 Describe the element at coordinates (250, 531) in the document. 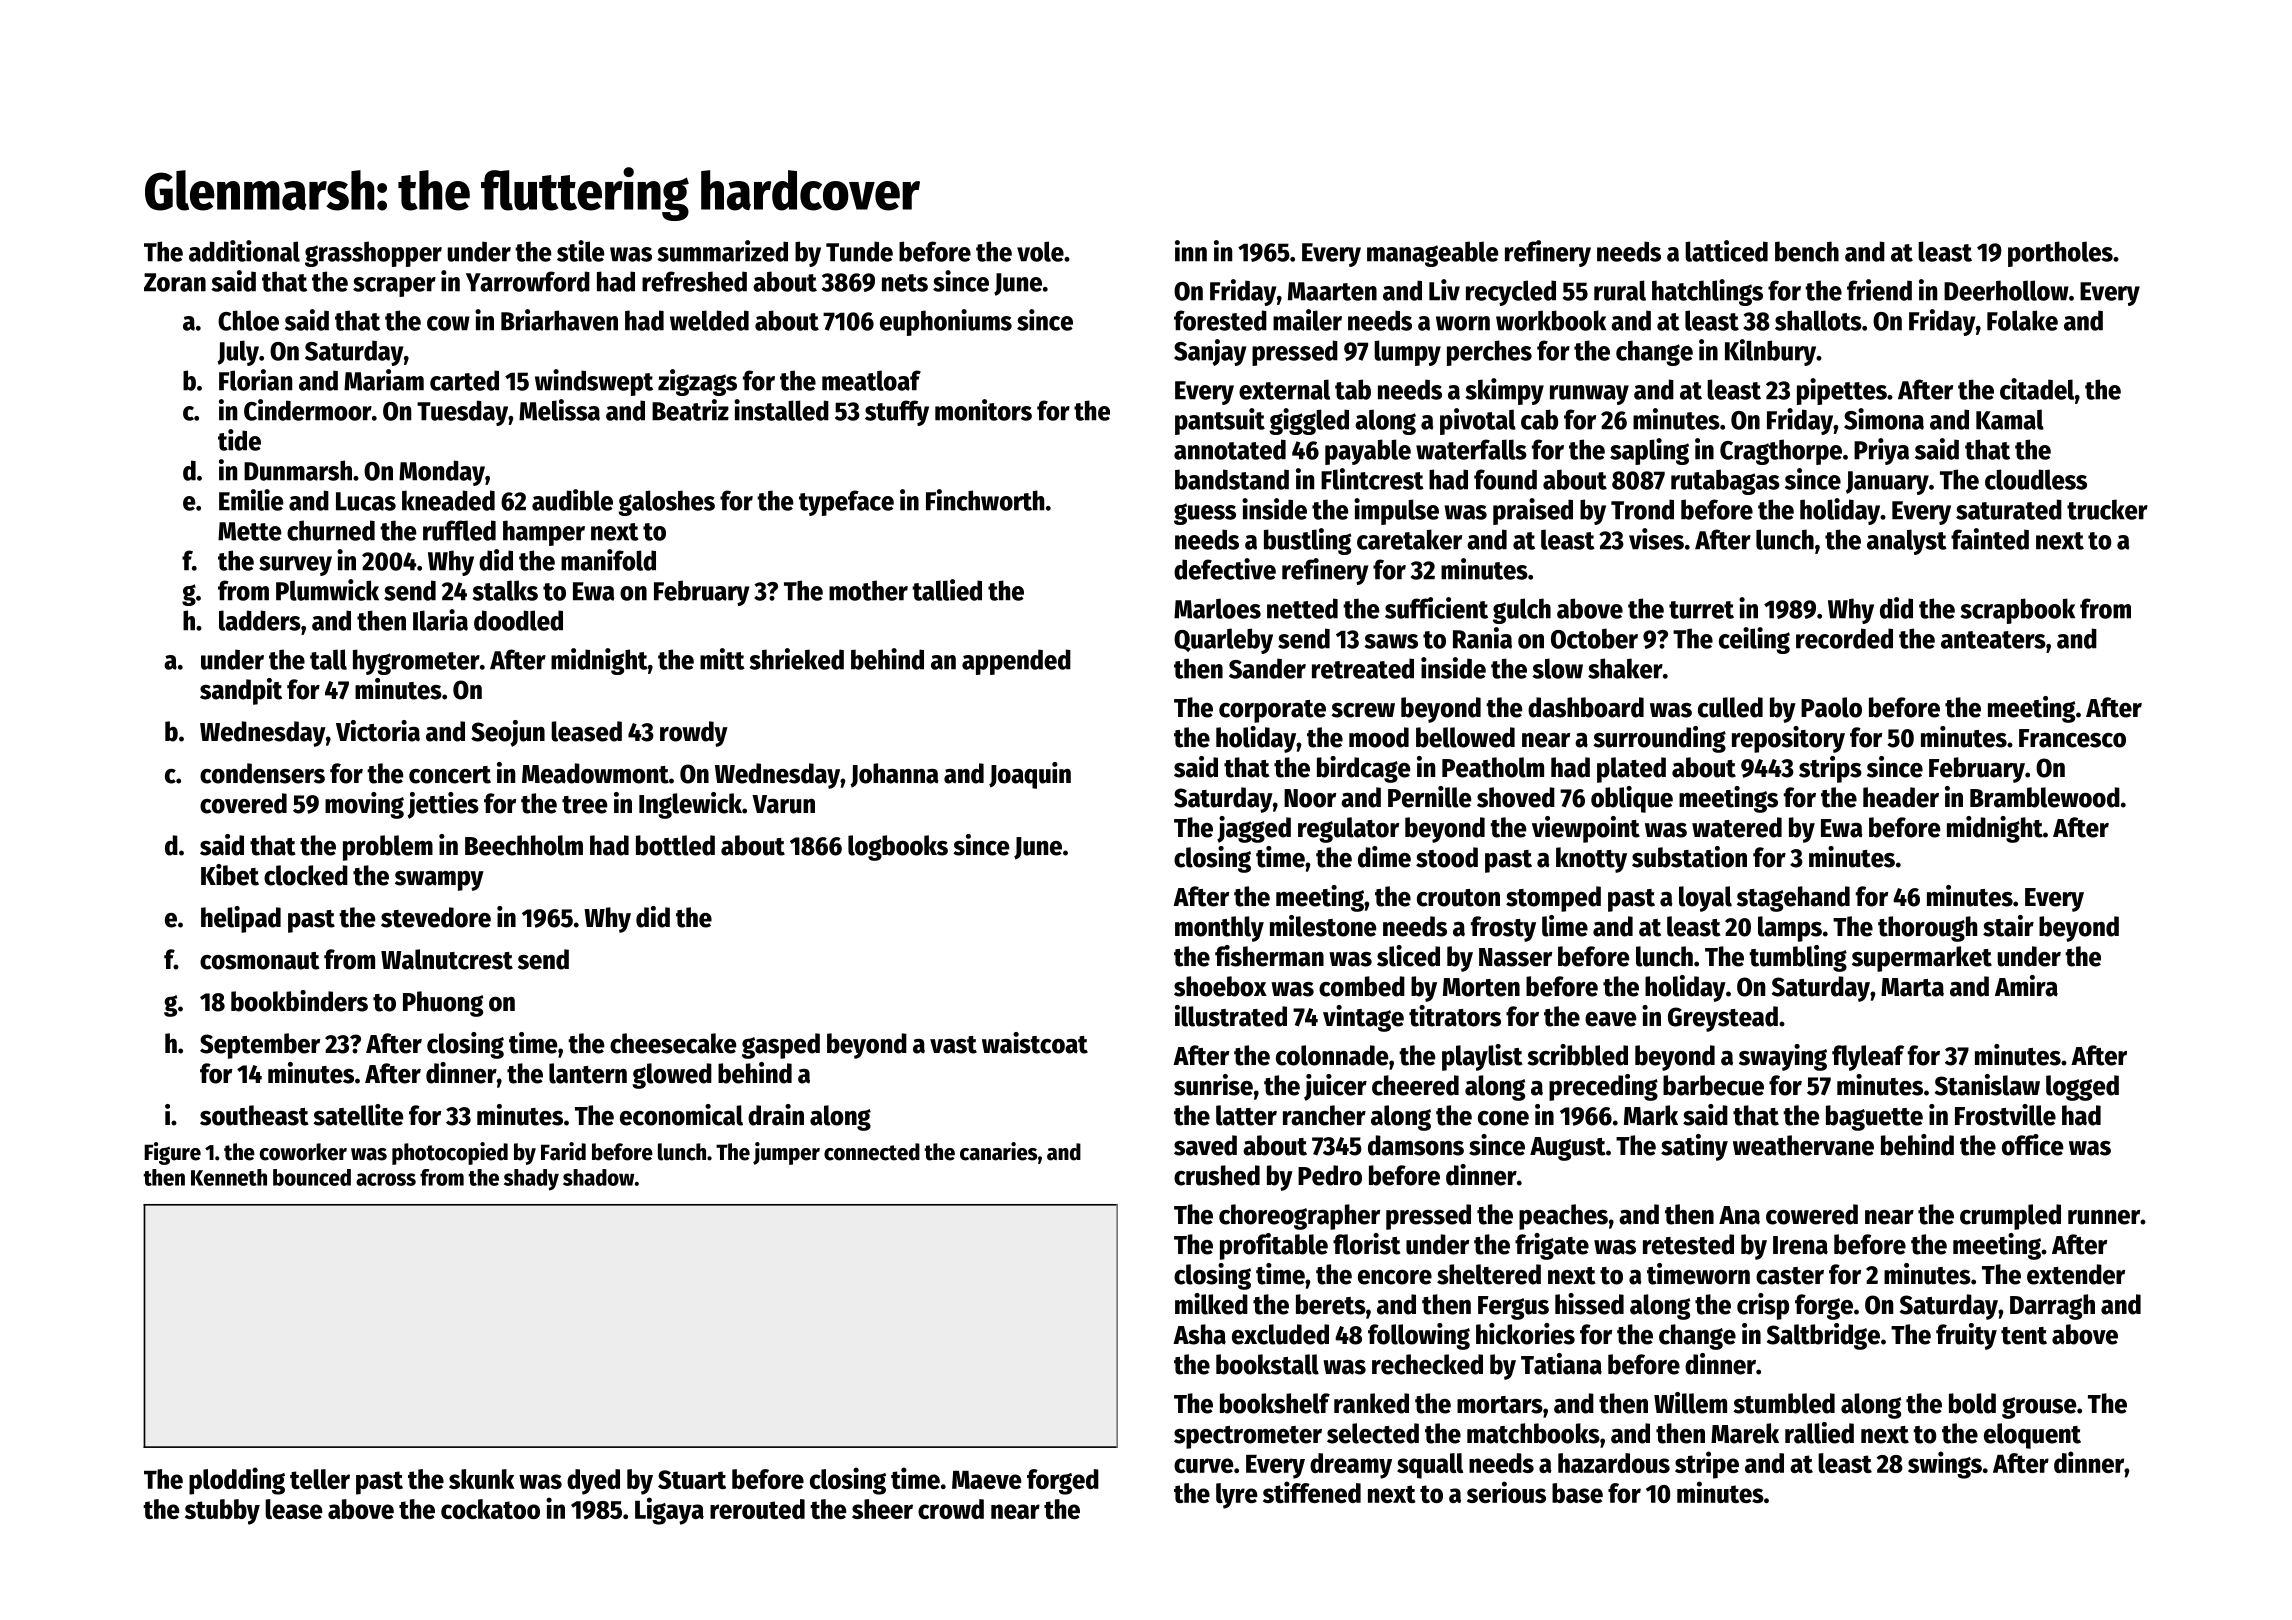

I see `Mette` at that location.
